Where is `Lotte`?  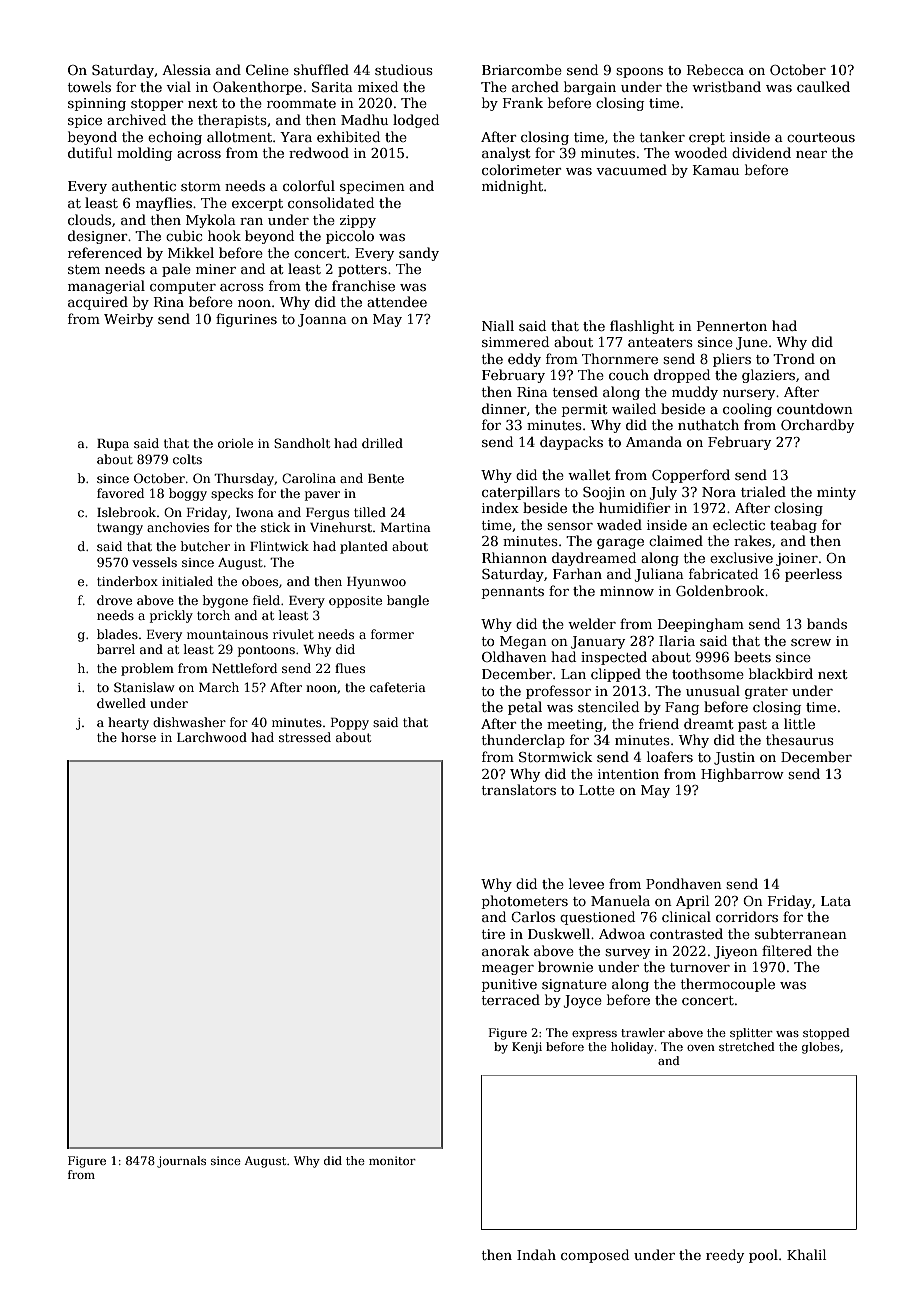
Lotte is located at coordinates (597, 790).
